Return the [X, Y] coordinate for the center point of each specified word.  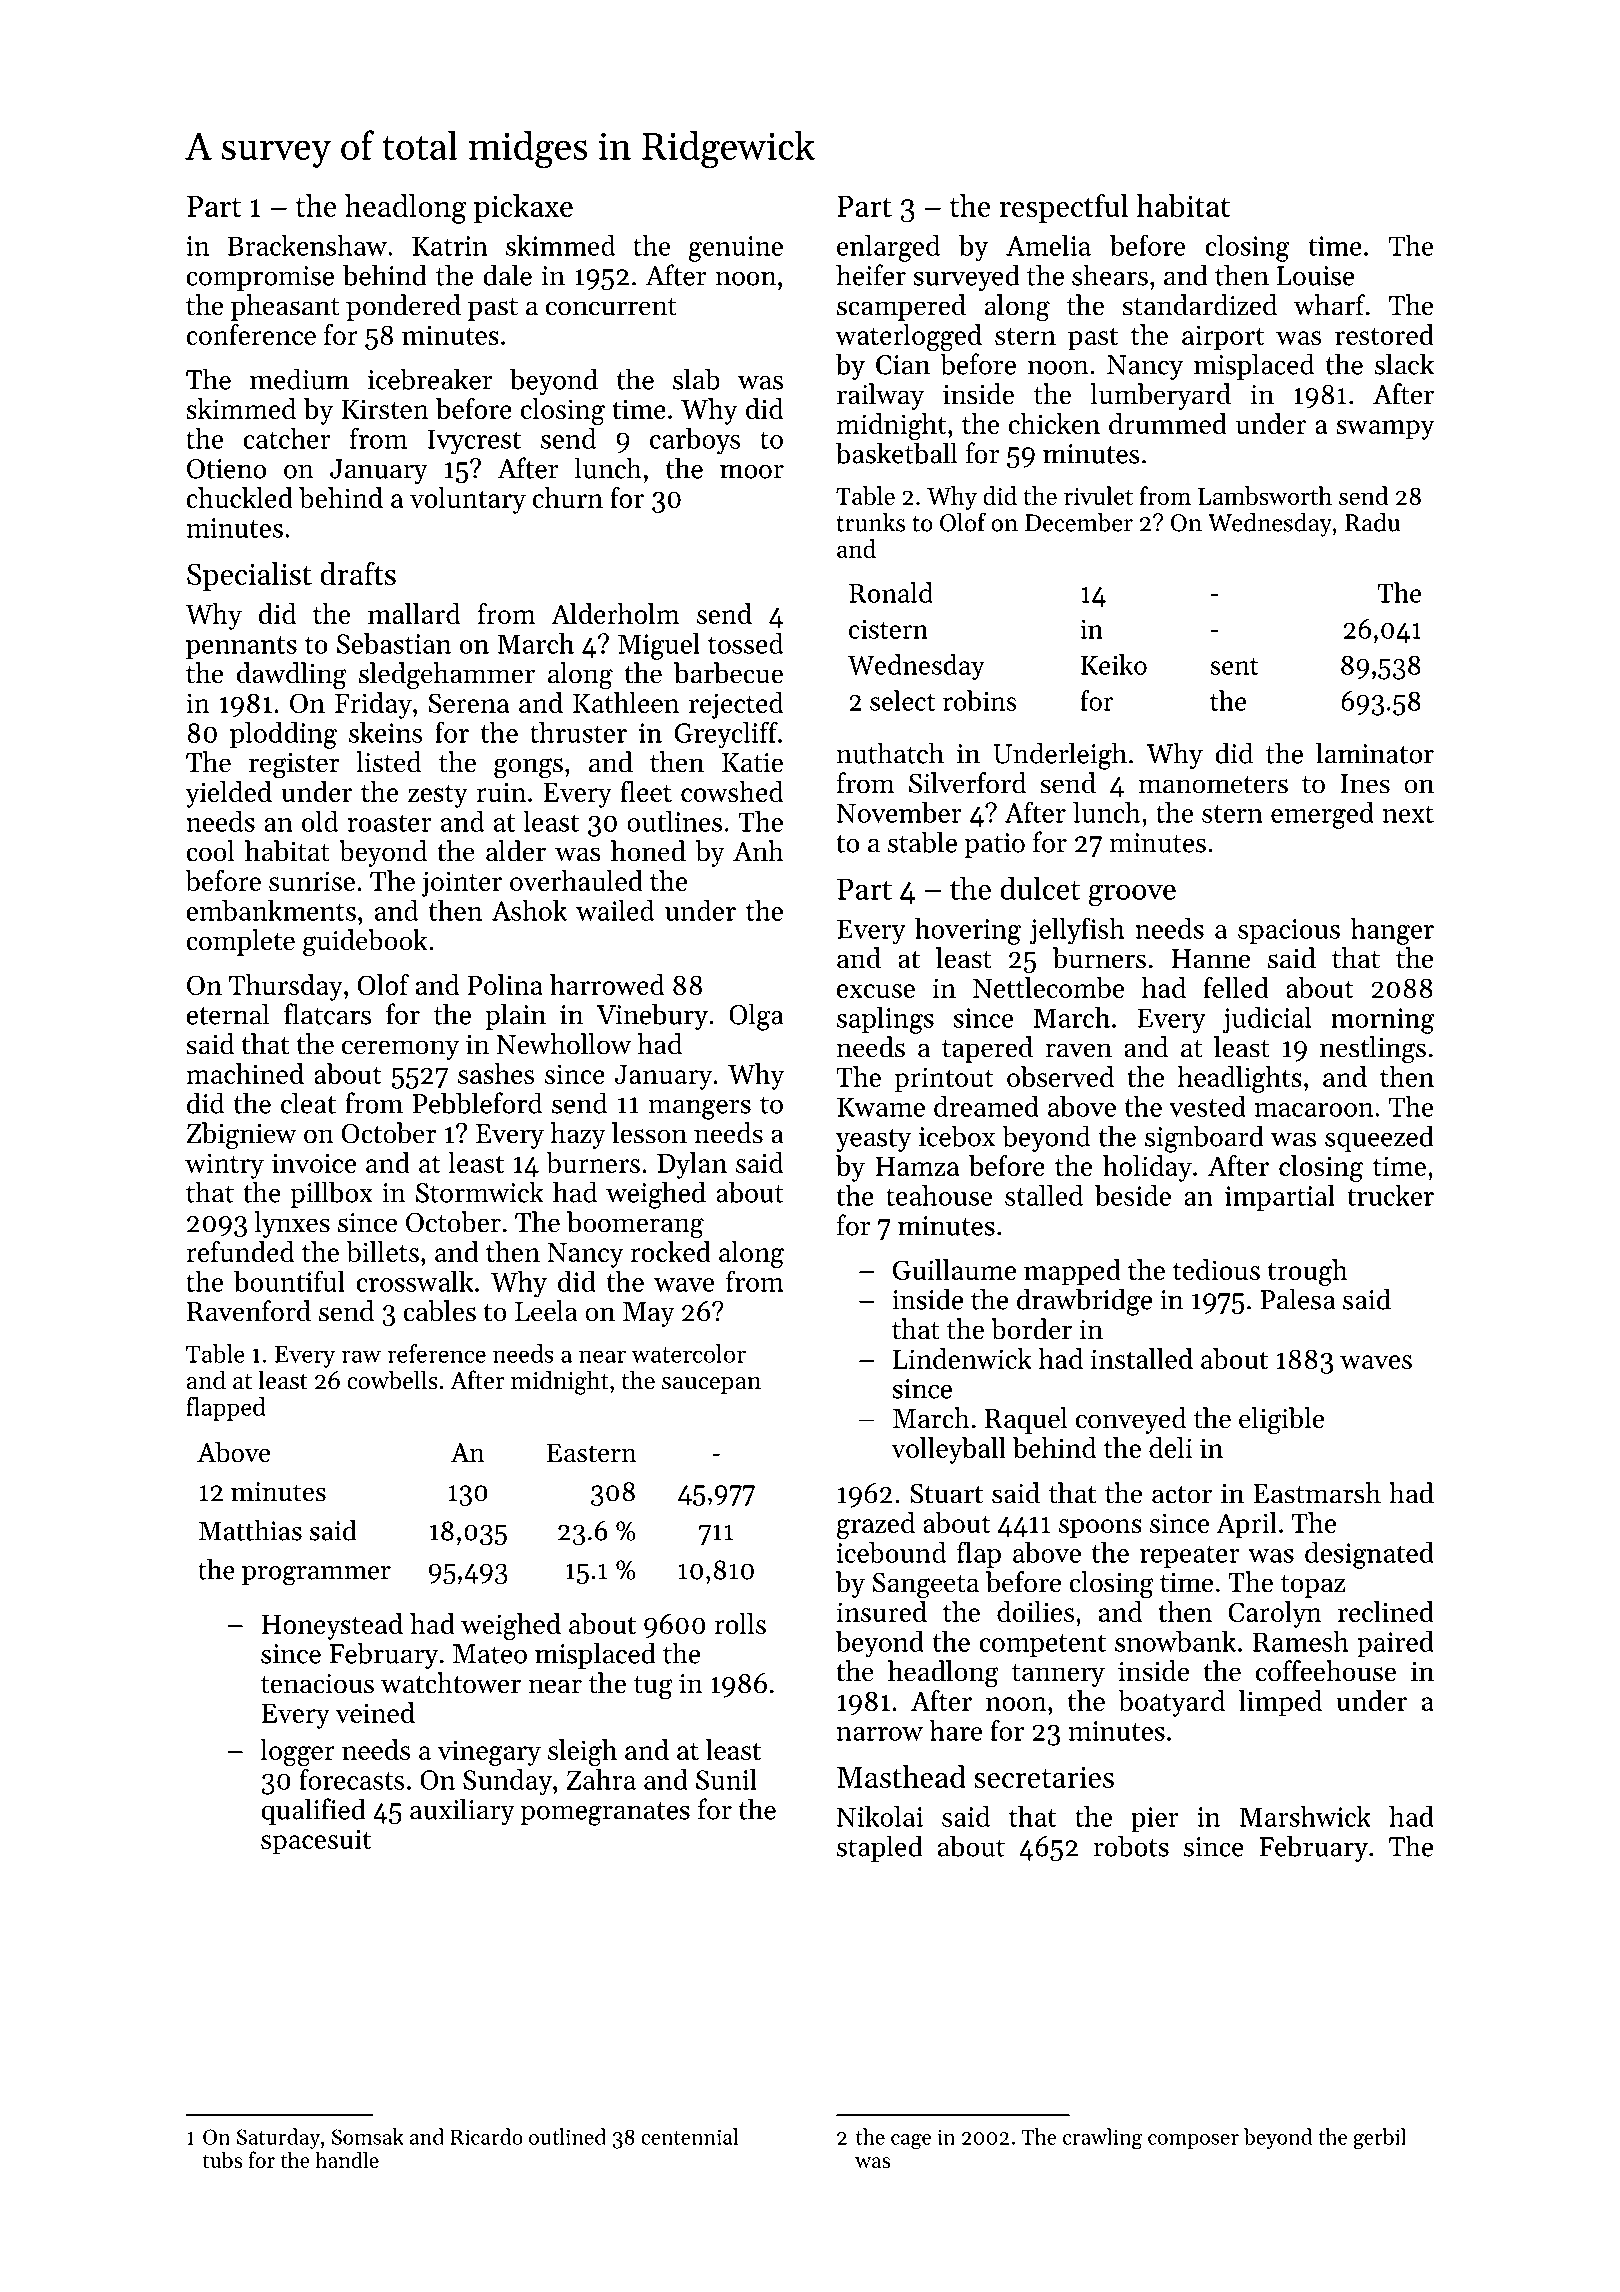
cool [210, 851]
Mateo [490, 1654]
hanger [1392, 931]
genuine [736, 249]
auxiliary [462, 1811]
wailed [615, 910]
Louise [1315, 276]
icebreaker [430, 379]
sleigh [582, 1752]
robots [1131, 1846]
